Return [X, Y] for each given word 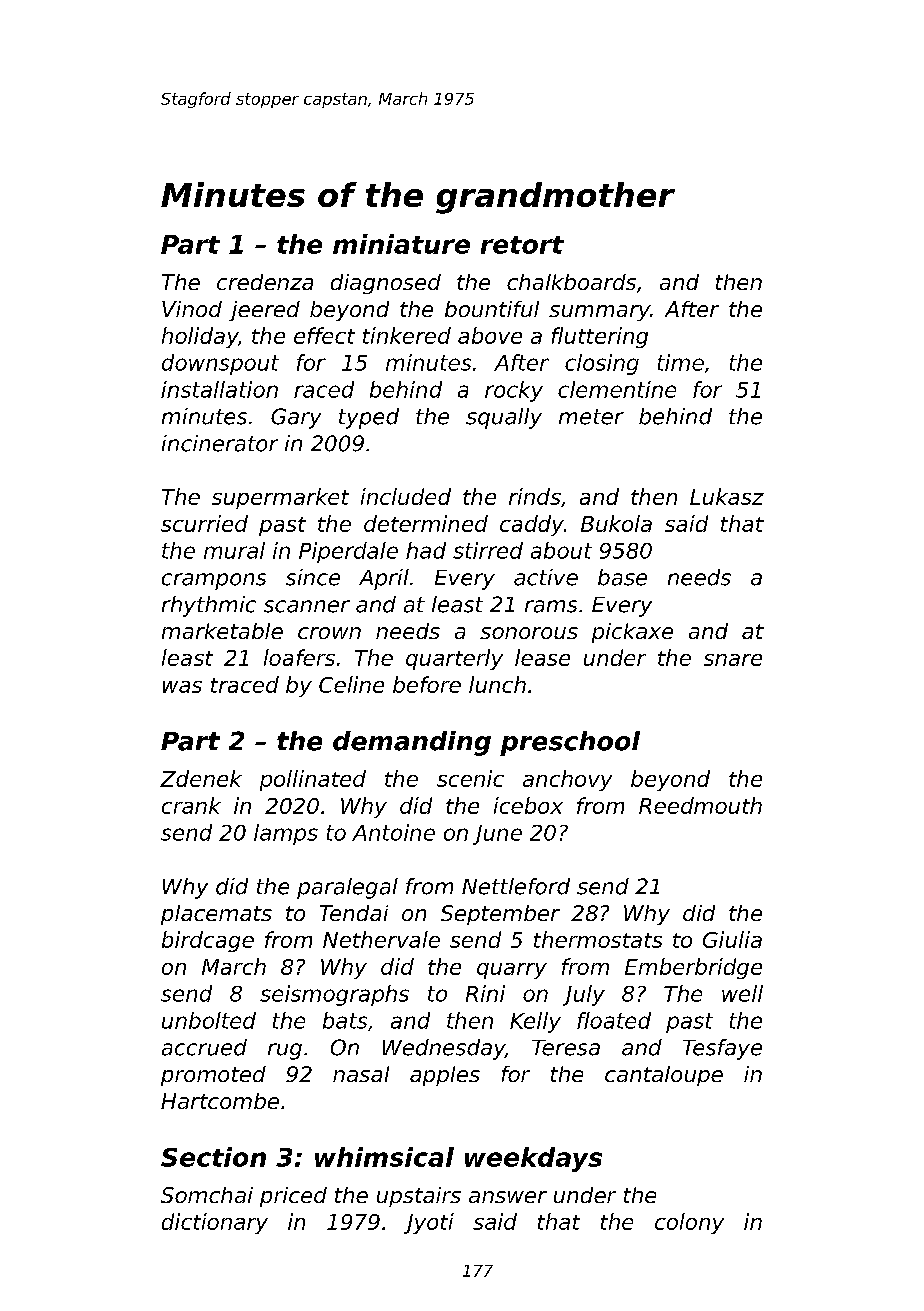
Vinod [192, 309]
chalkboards [571, 282]
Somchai [207, 1195]
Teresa [566, 1048]
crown [329, 633]
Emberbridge [693, 968]
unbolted [209, 1020]
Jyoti [429, 1223]
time [681, 362]
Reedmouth [700, 805]
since [313, 577]
